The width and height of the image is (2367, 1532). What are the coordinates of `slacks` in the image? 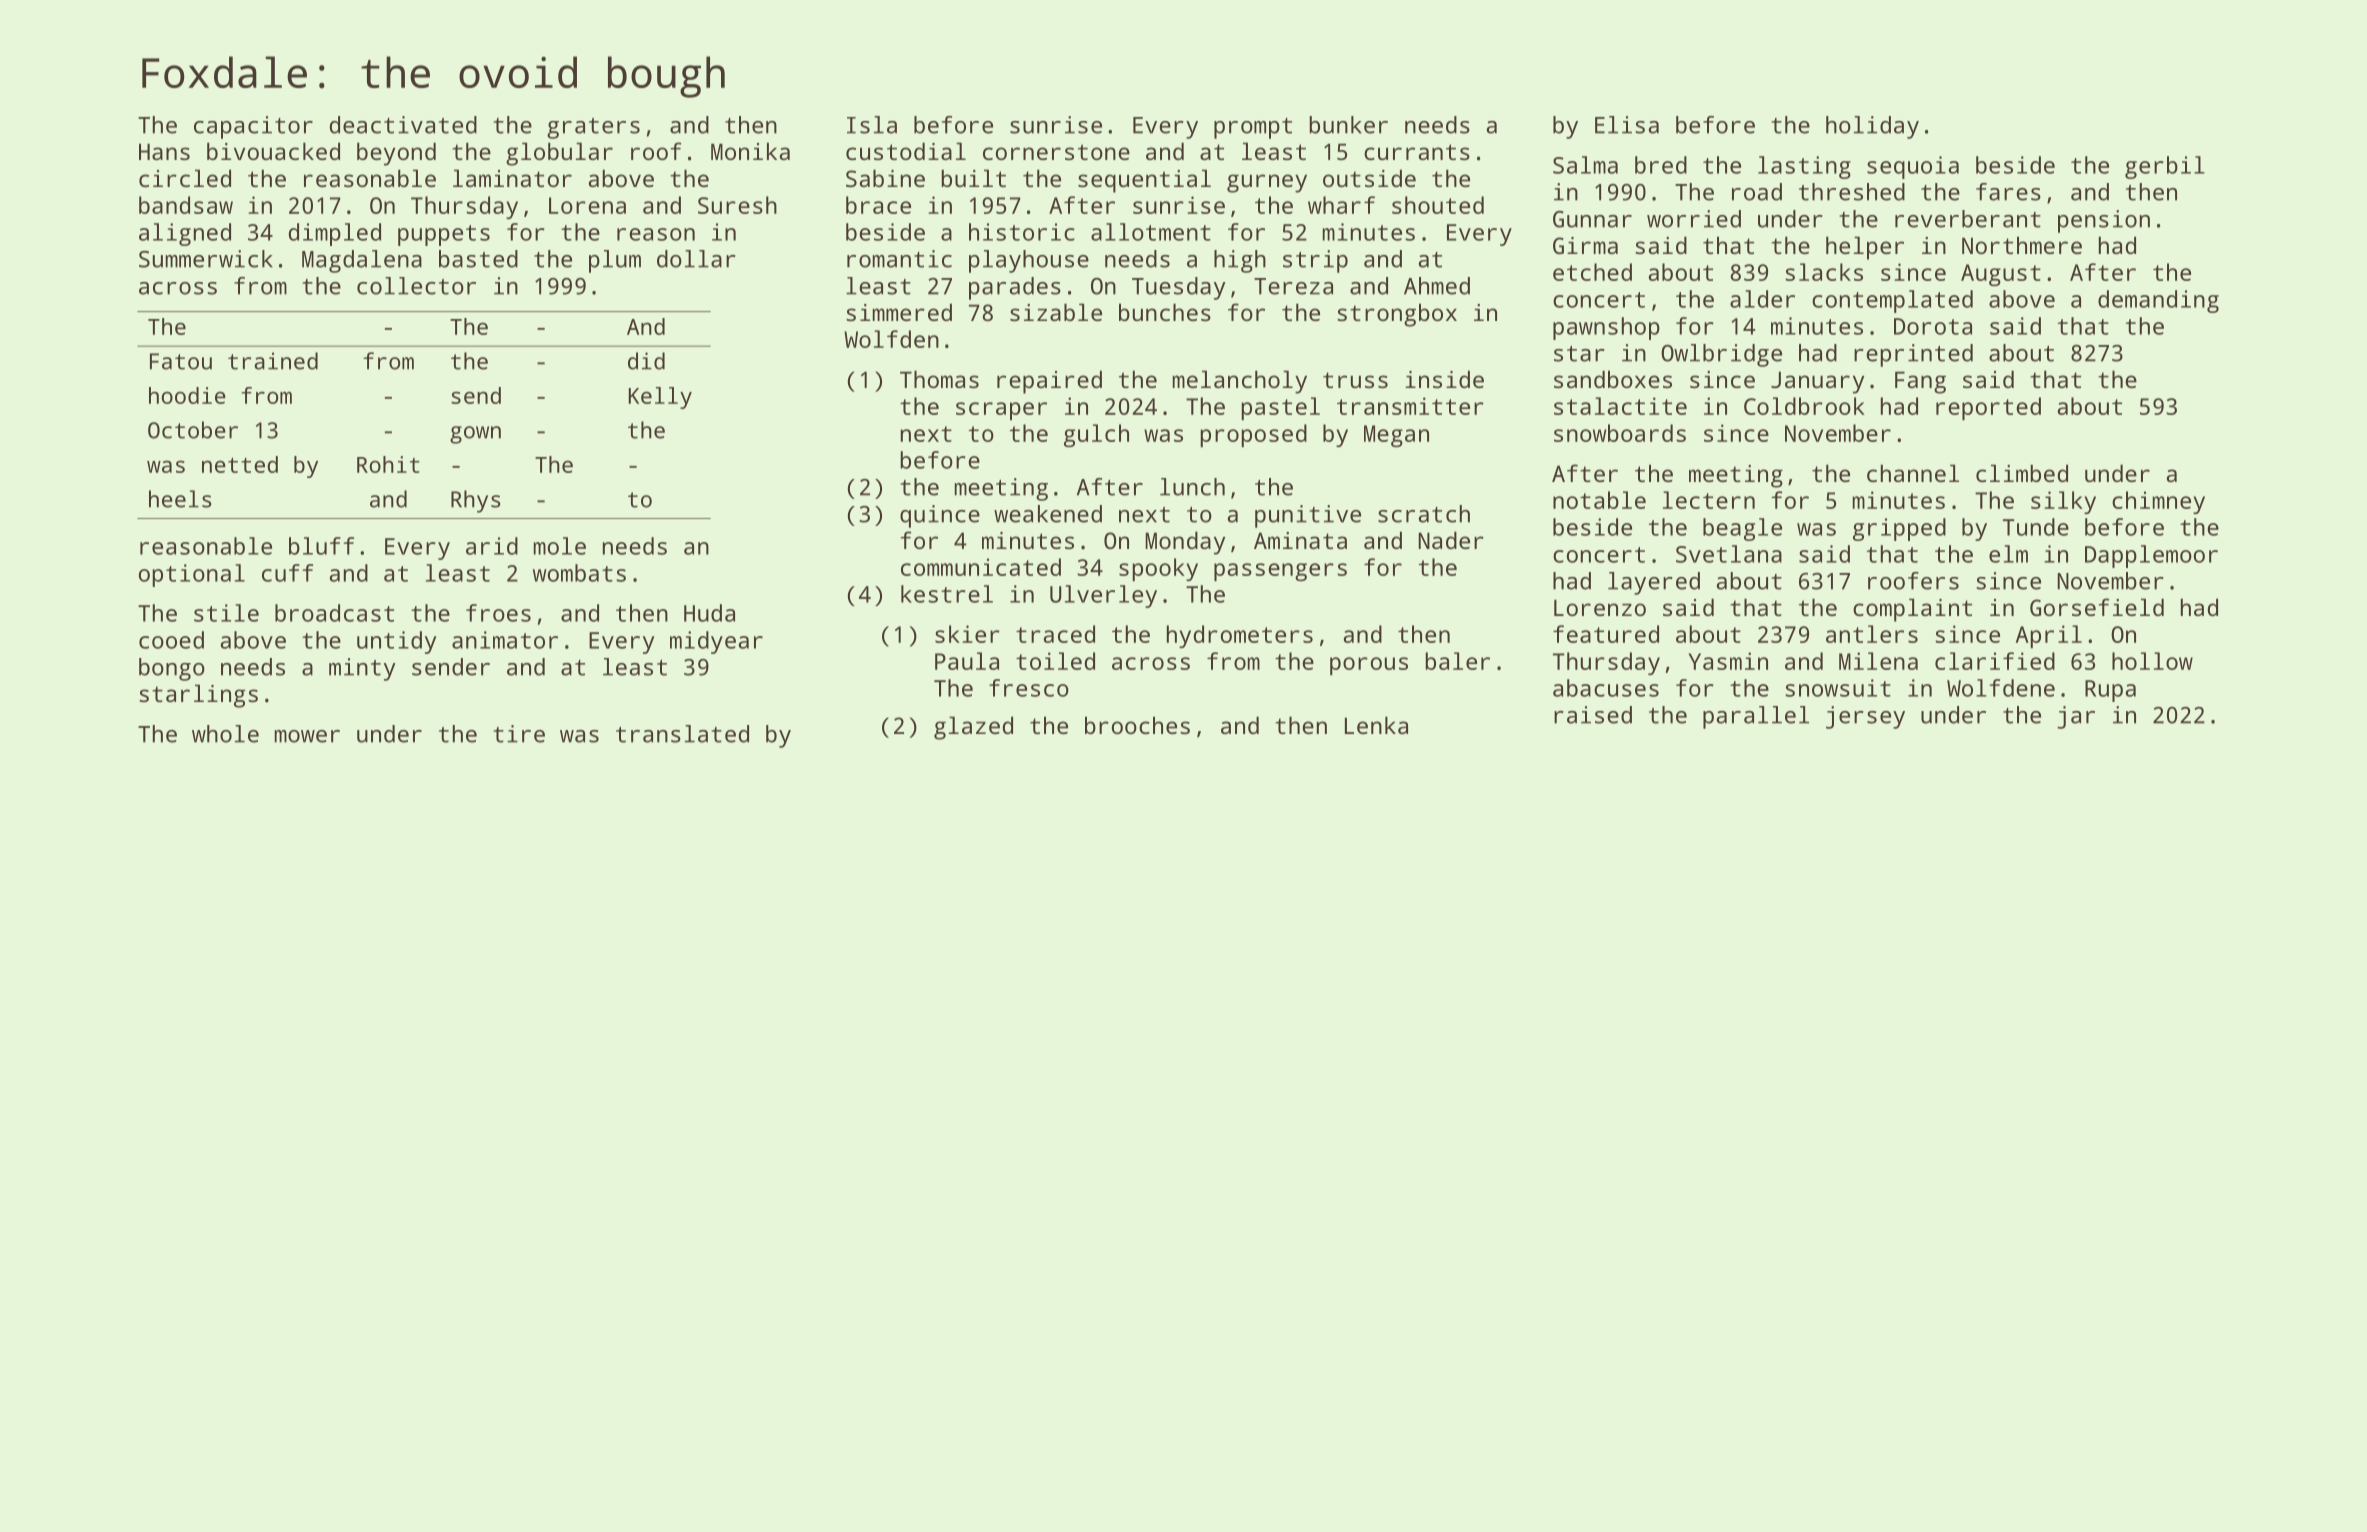 It's located at (1824, 272).
